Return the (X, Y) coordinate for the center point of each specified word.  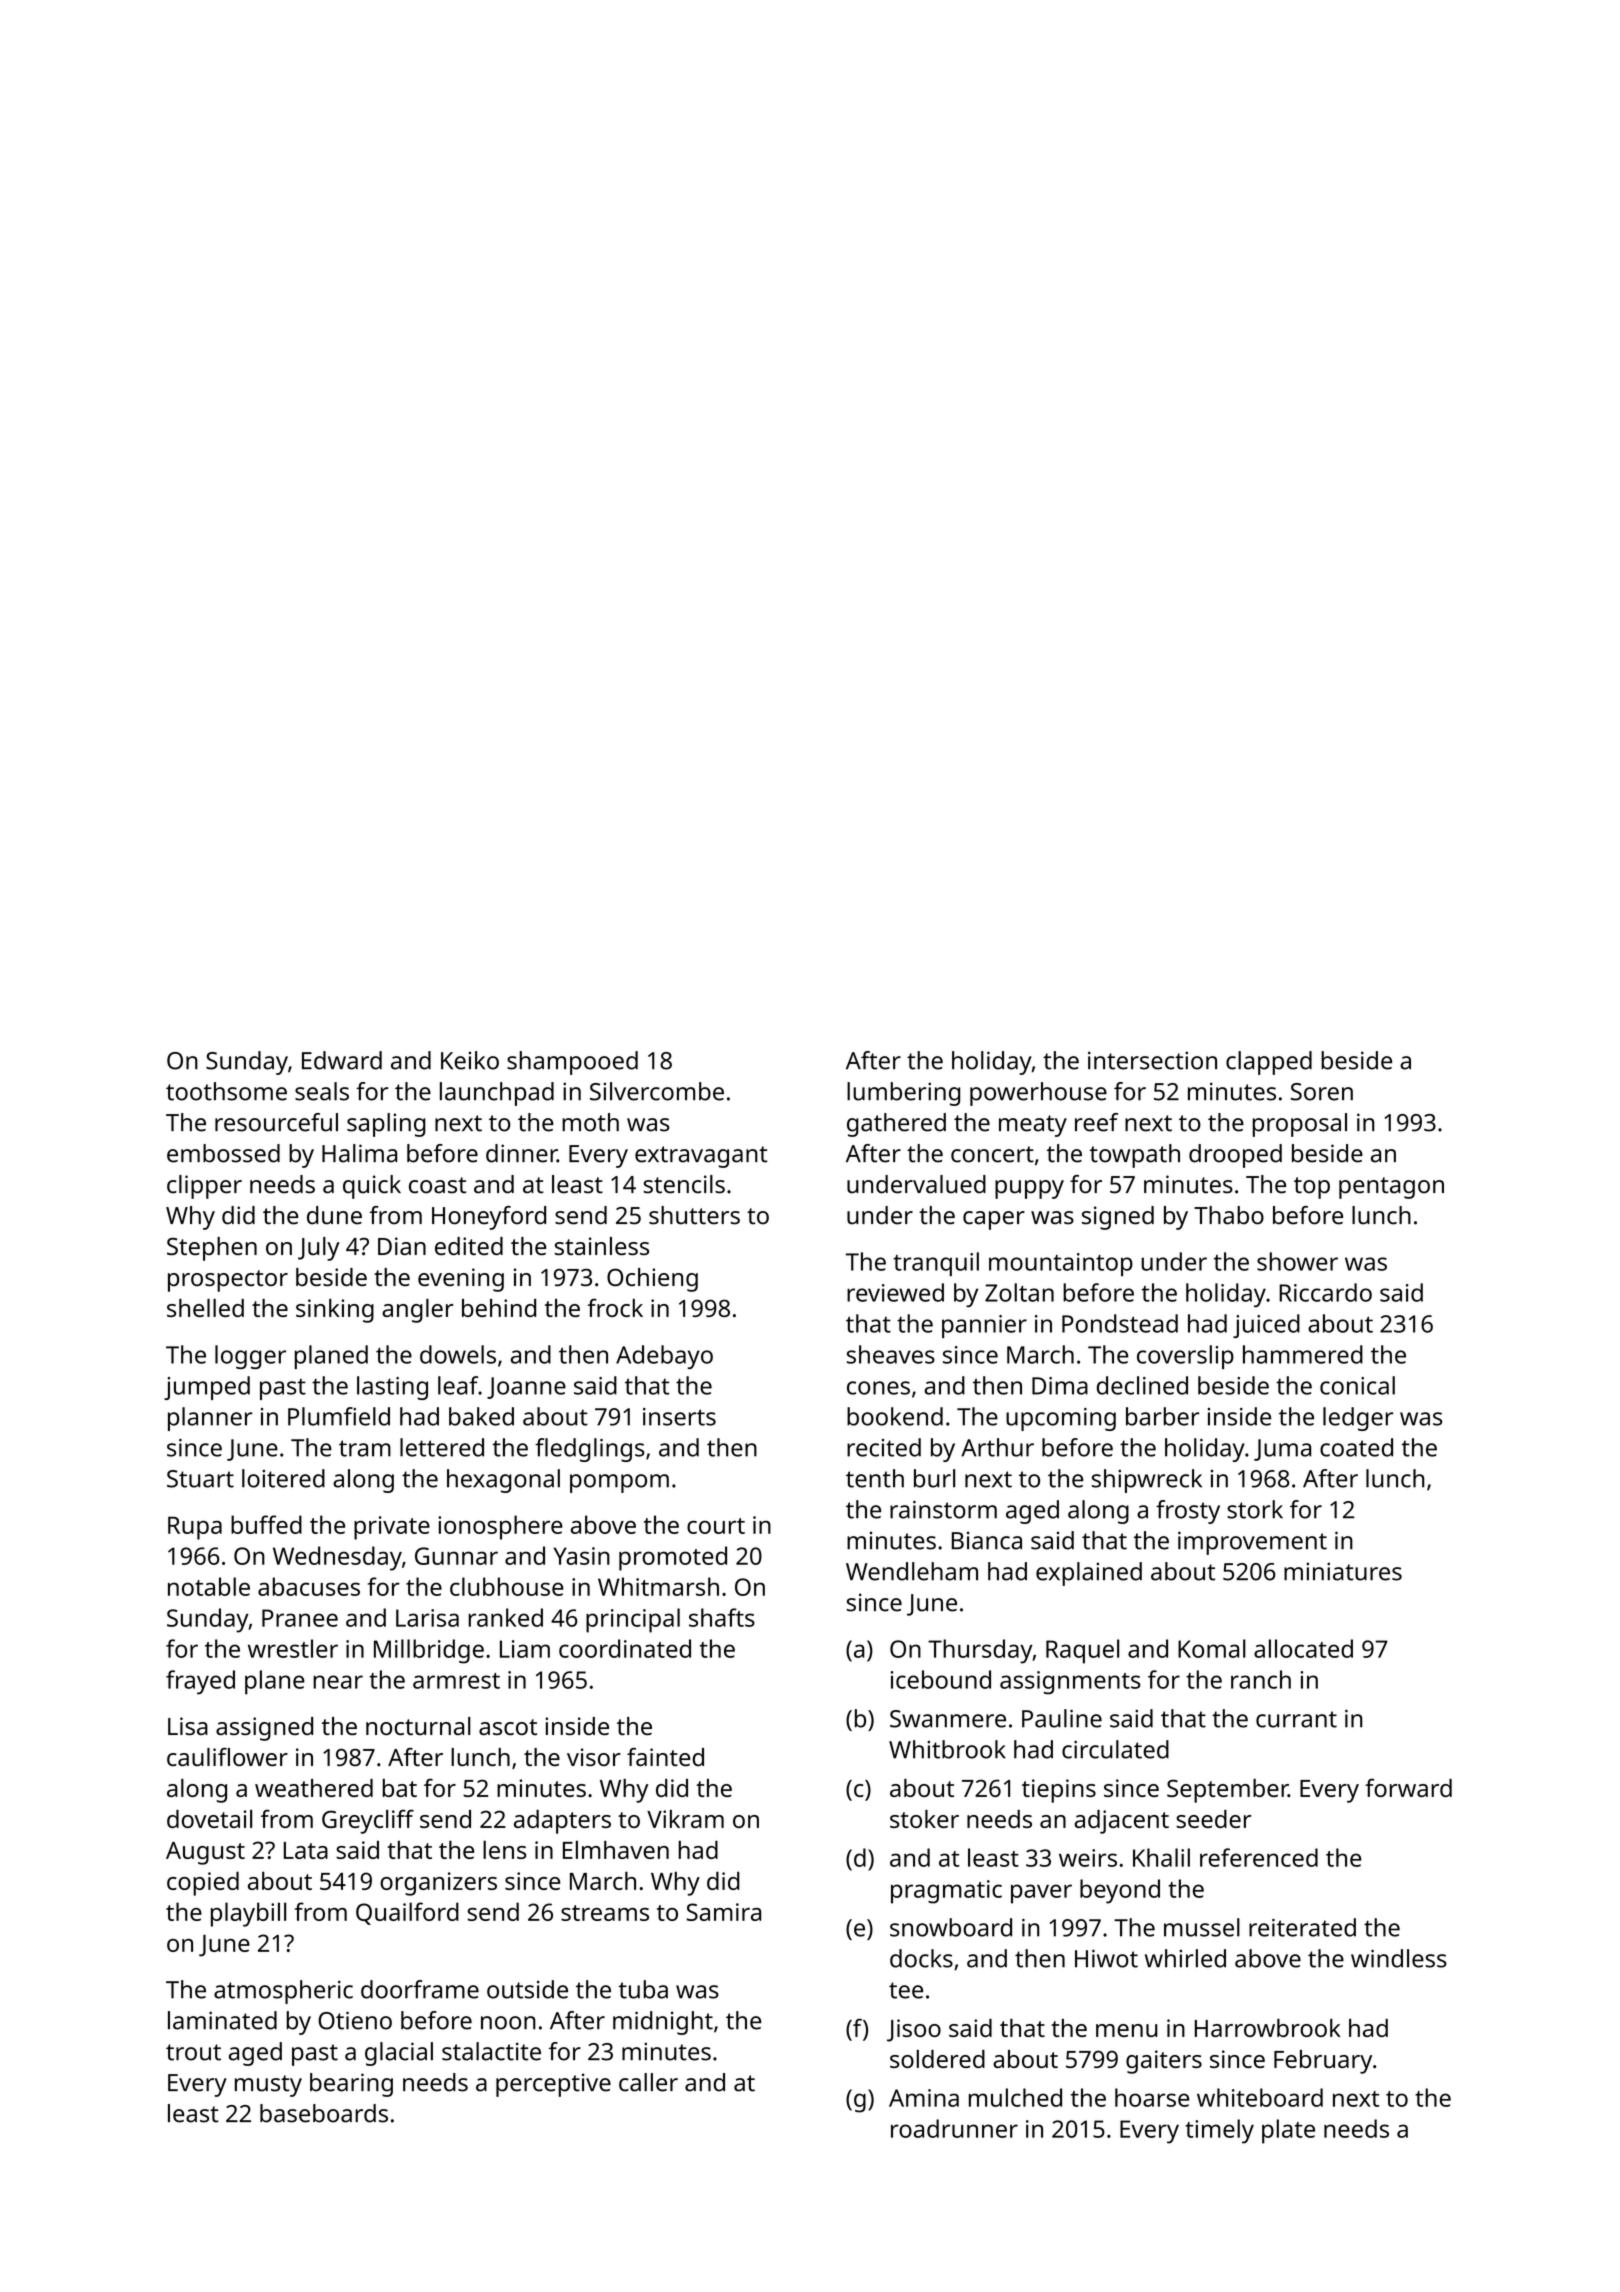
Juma (1282, 1450)
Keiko (470, 1060)
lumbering (903, 1094)
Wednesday (337, 1558)
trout (193, 2052)
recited (884, 1447)
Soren (1322, 1092)
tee (906, 1990)
